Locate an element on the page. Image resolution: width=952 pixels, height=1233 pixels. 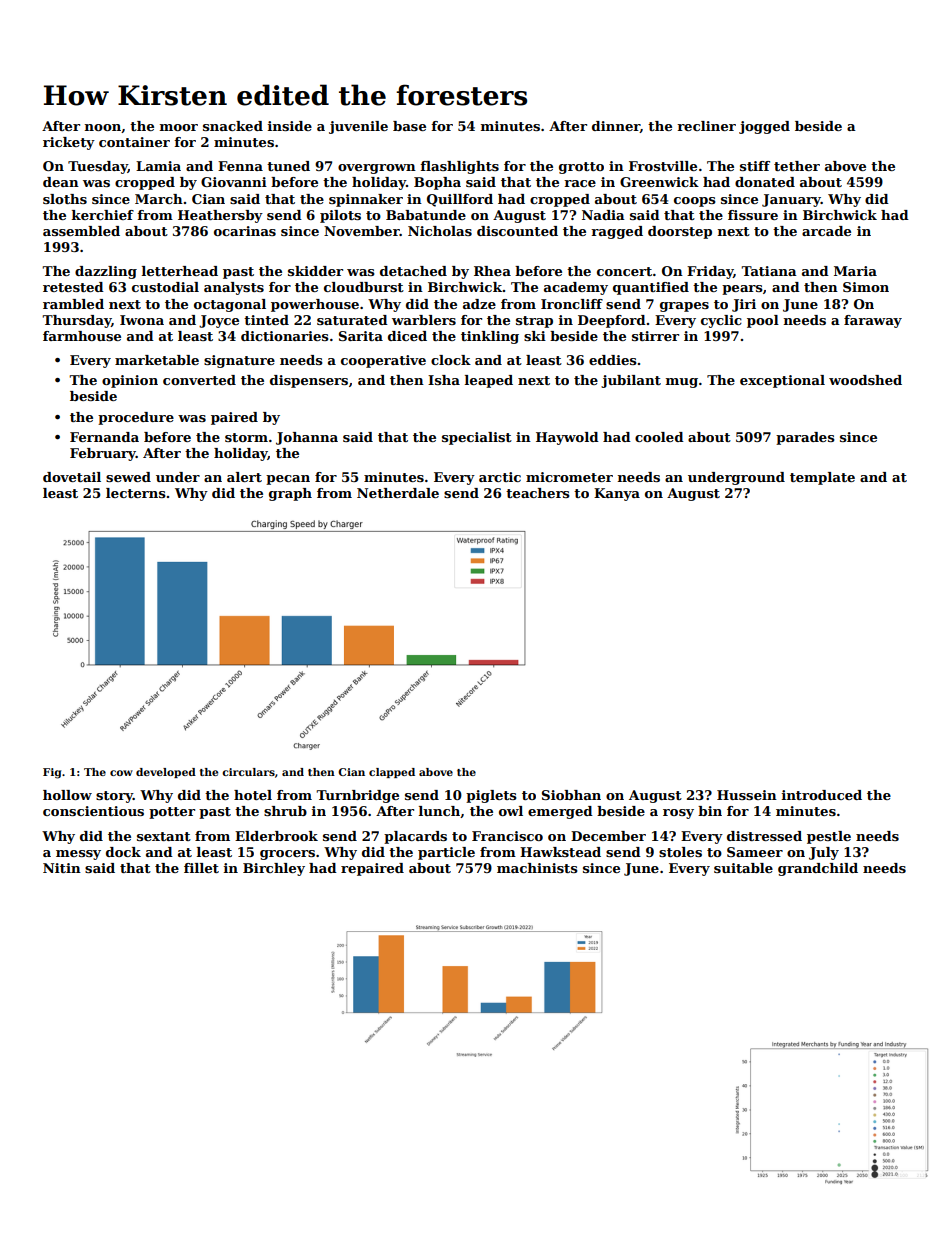
Hussein is located at coordinates (747, 795).
